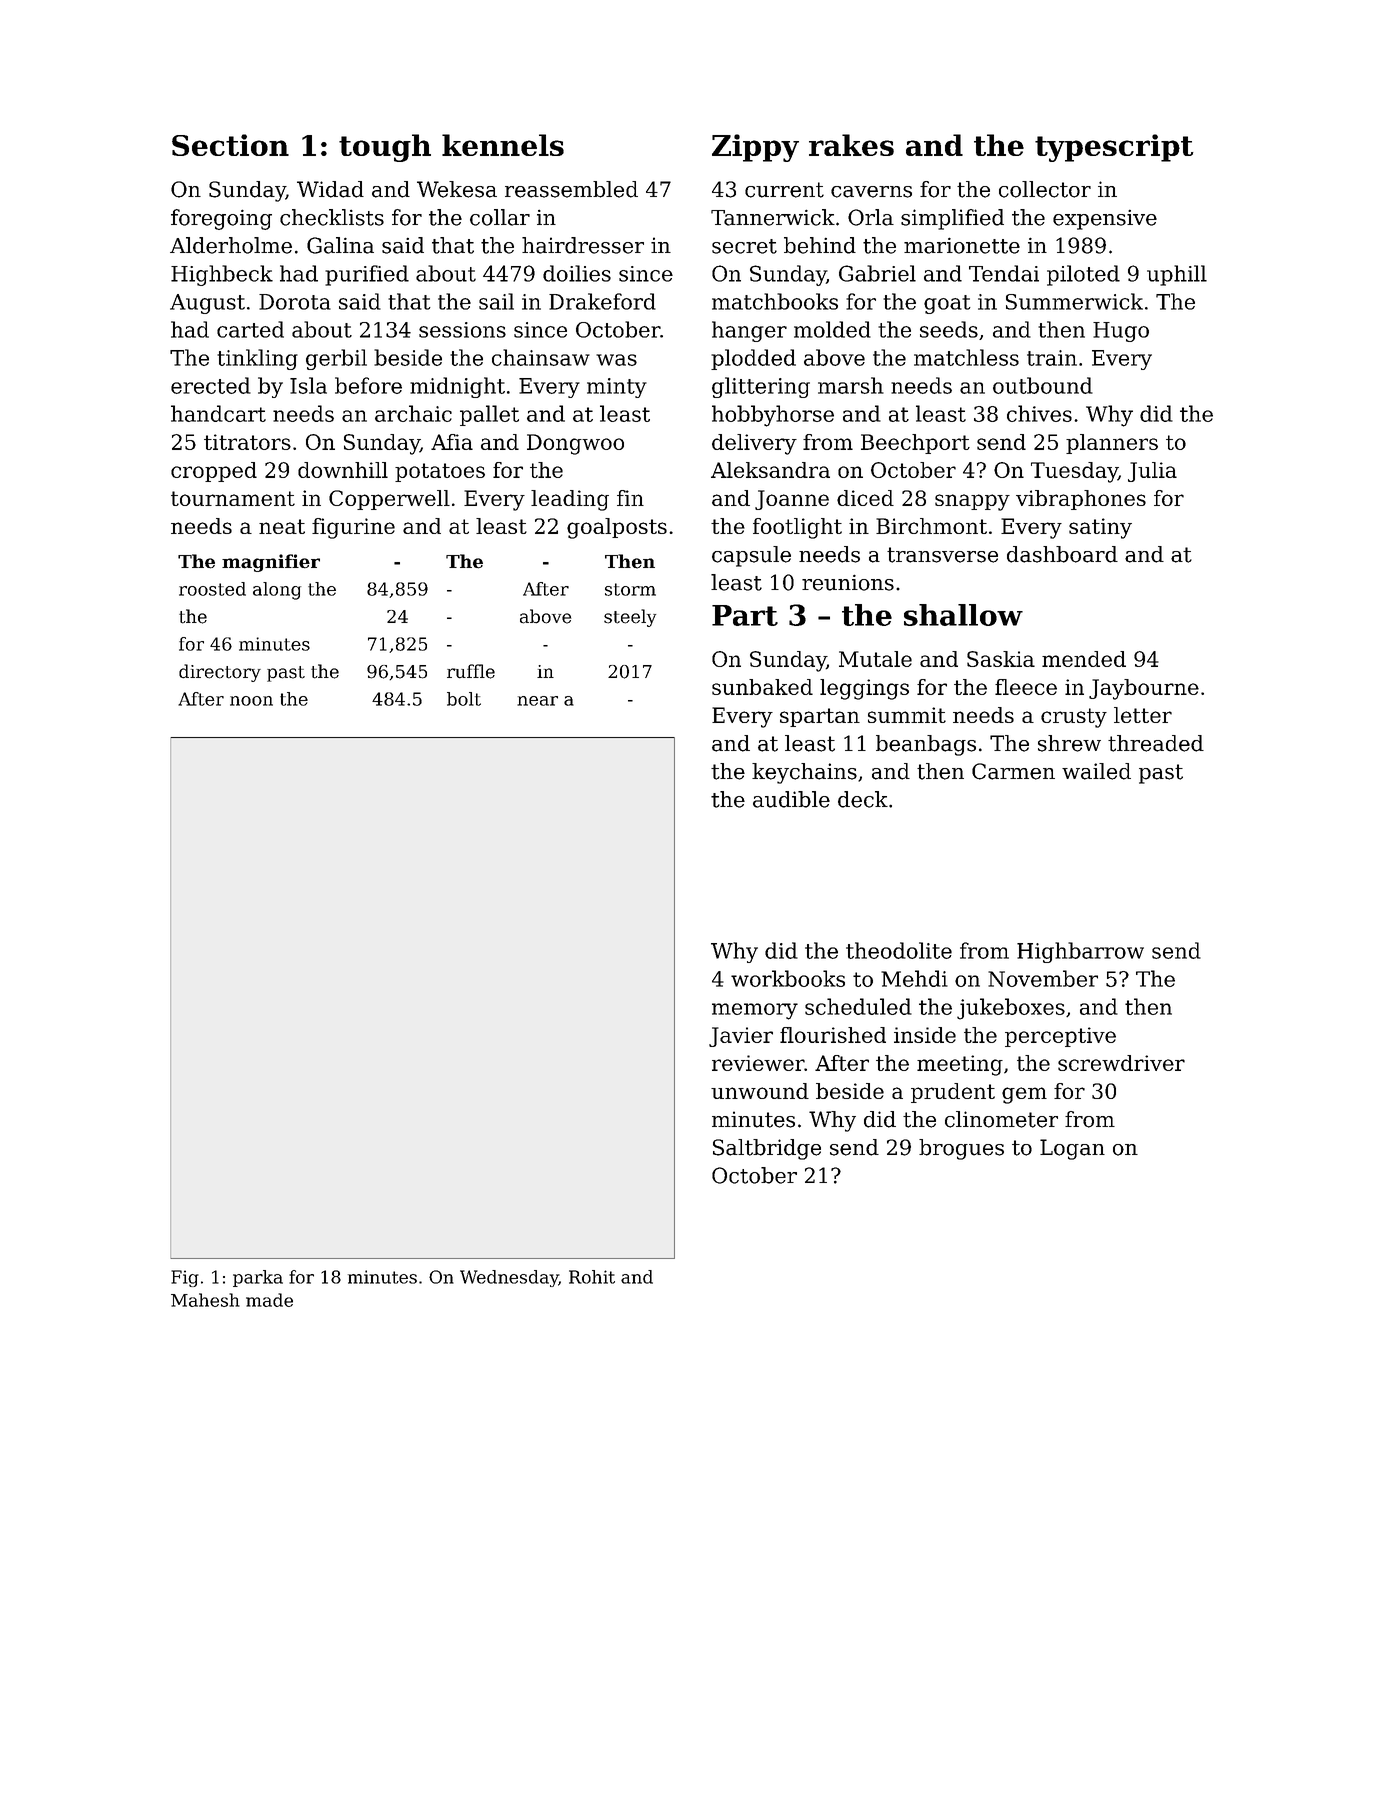 This screenshot has width=1386, height=1794. Describe the element at coordinates (308, 385) in the screenshot. I see `Isla` at that location.
